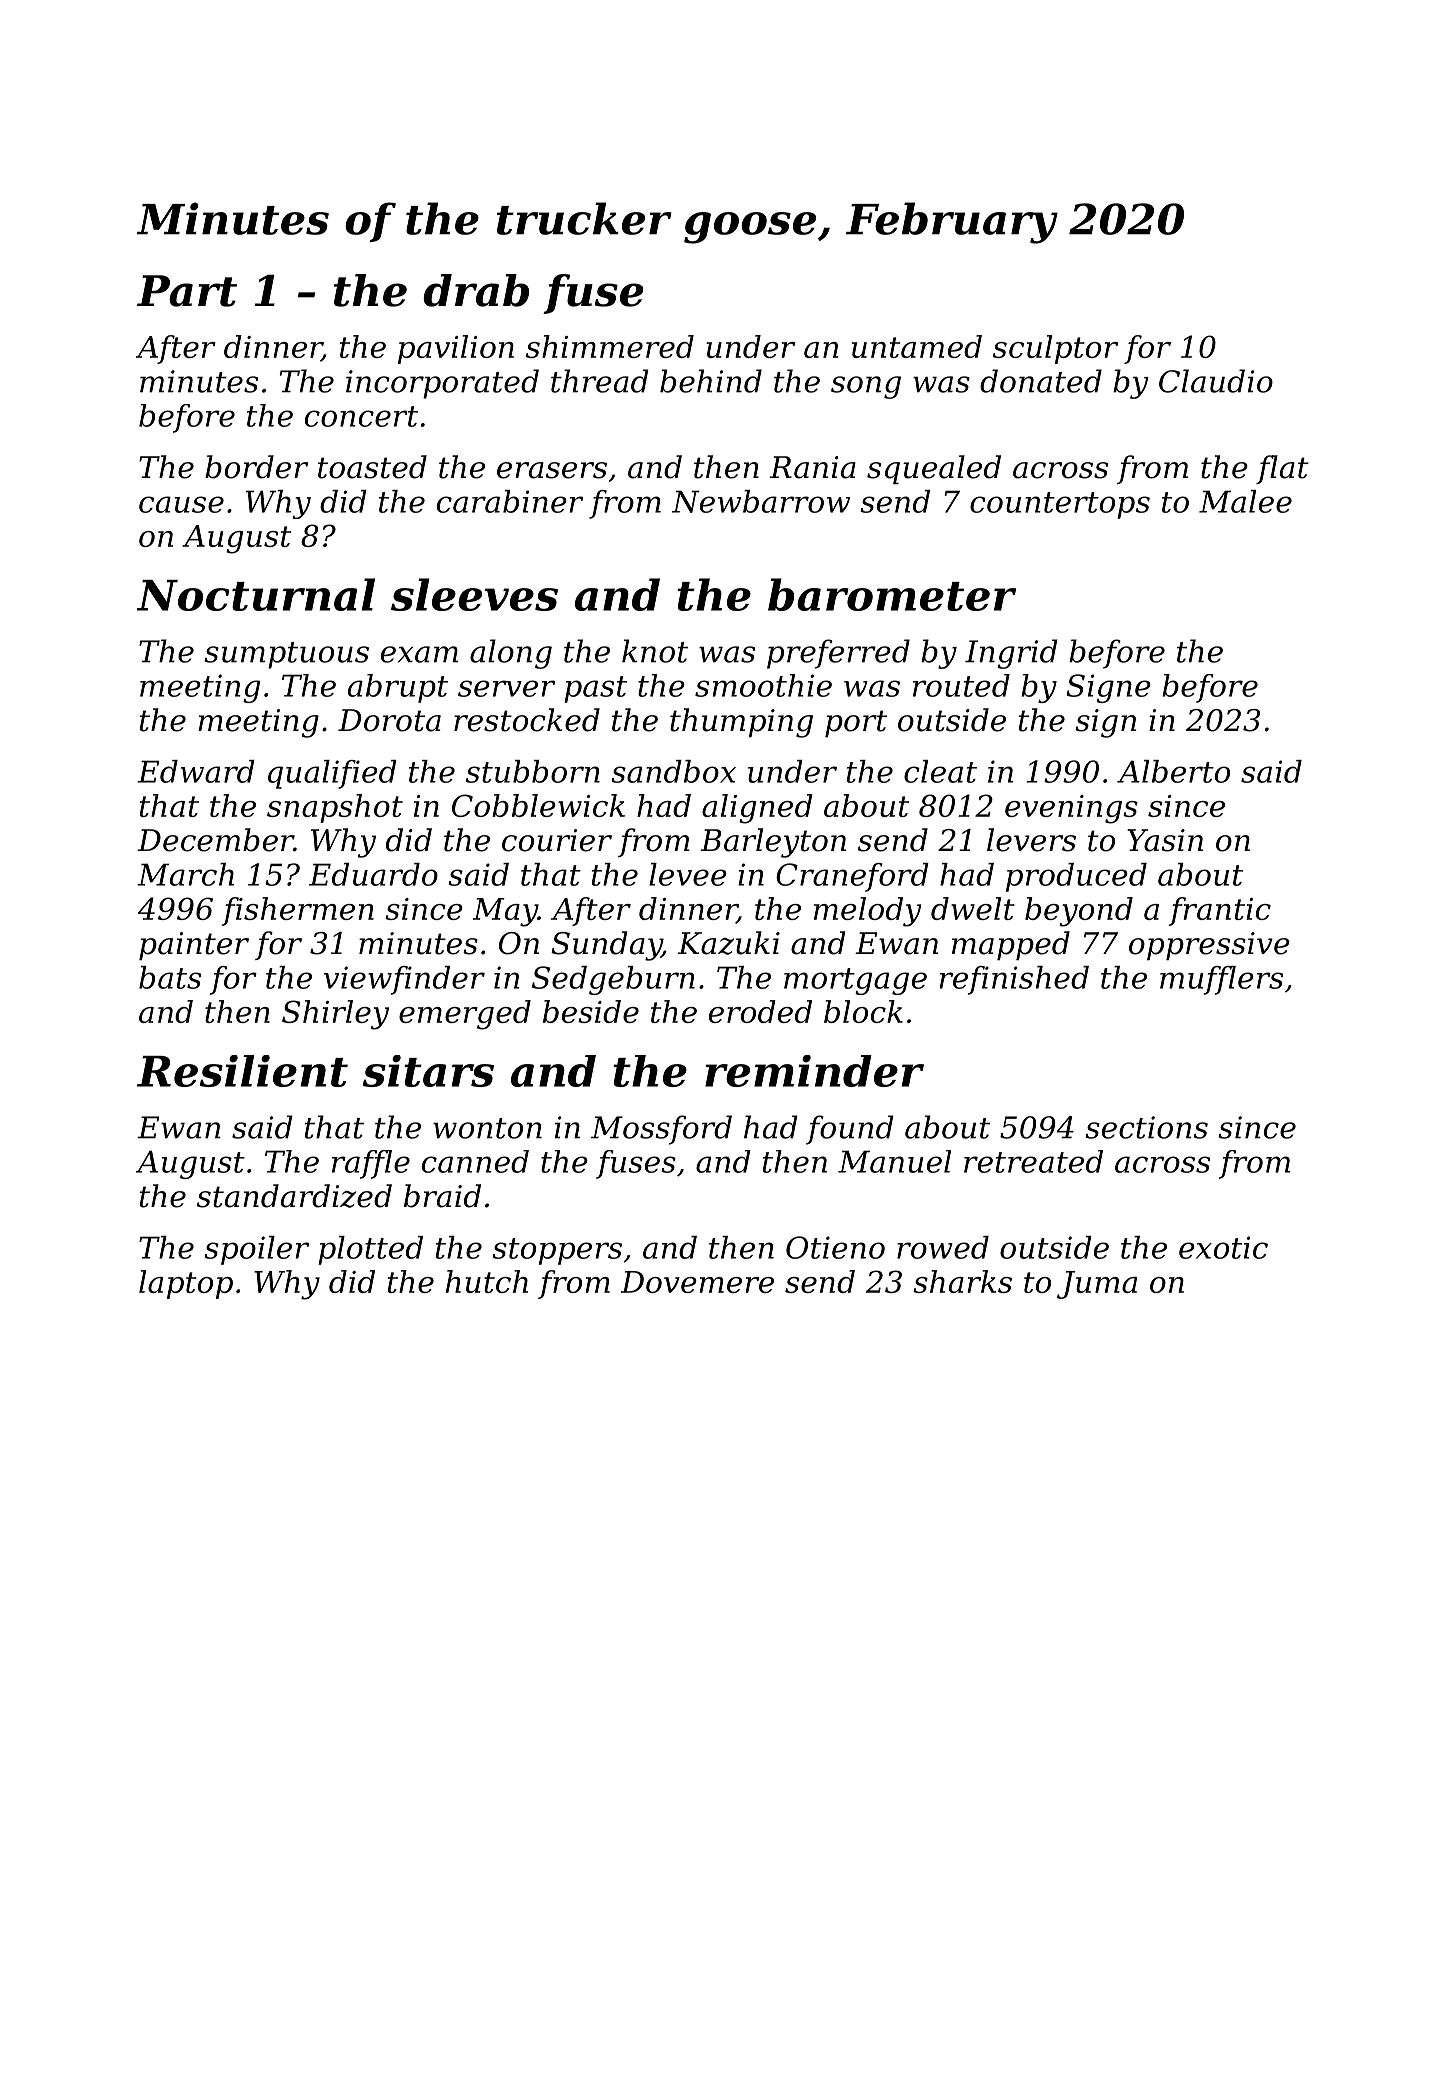  What do you see at coordinates (855, 981) in the screenshot?
I see `mortgage` at bounding box center [855, 981].
